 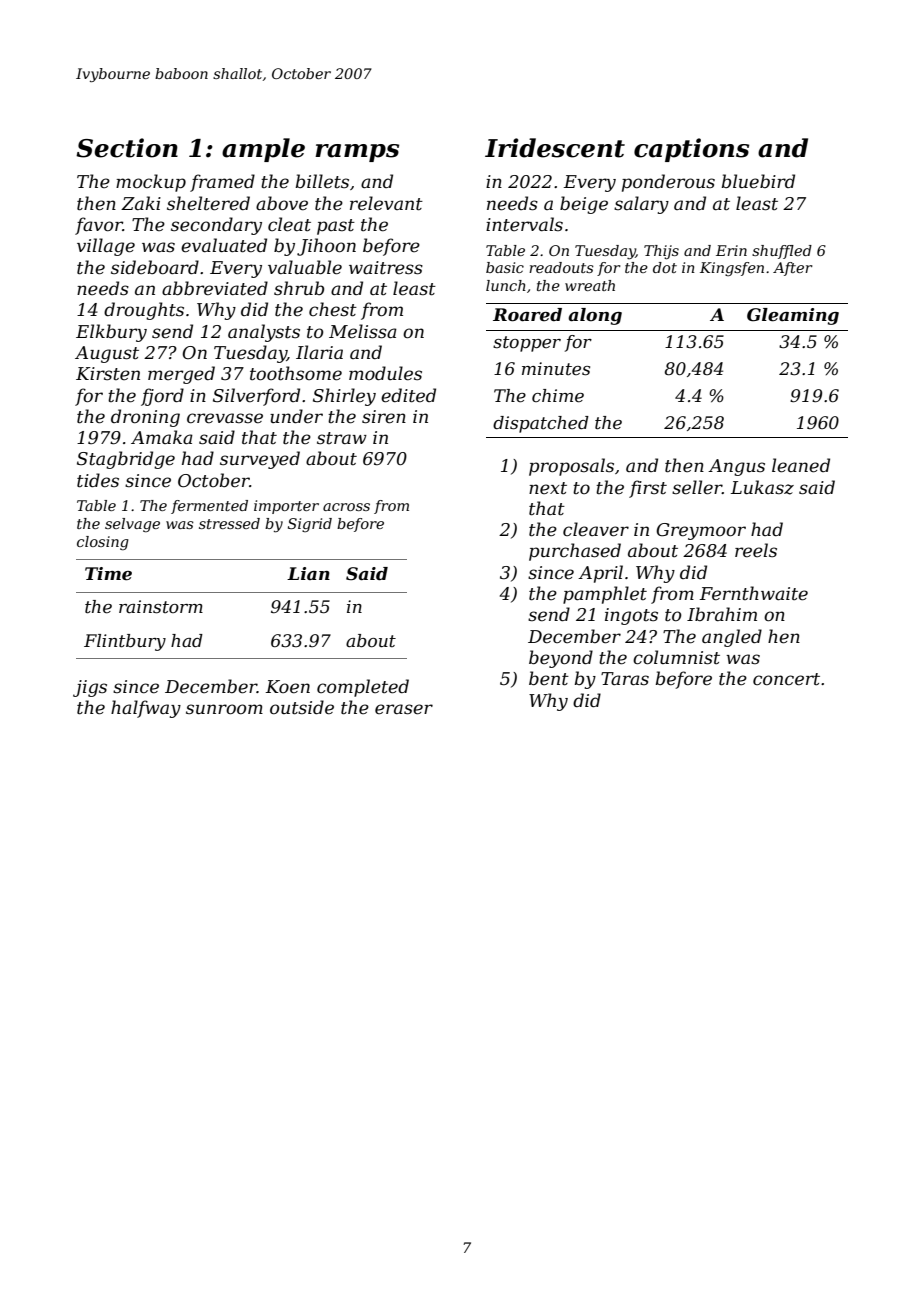 I want to click on After, so click(x=793, y=269).
